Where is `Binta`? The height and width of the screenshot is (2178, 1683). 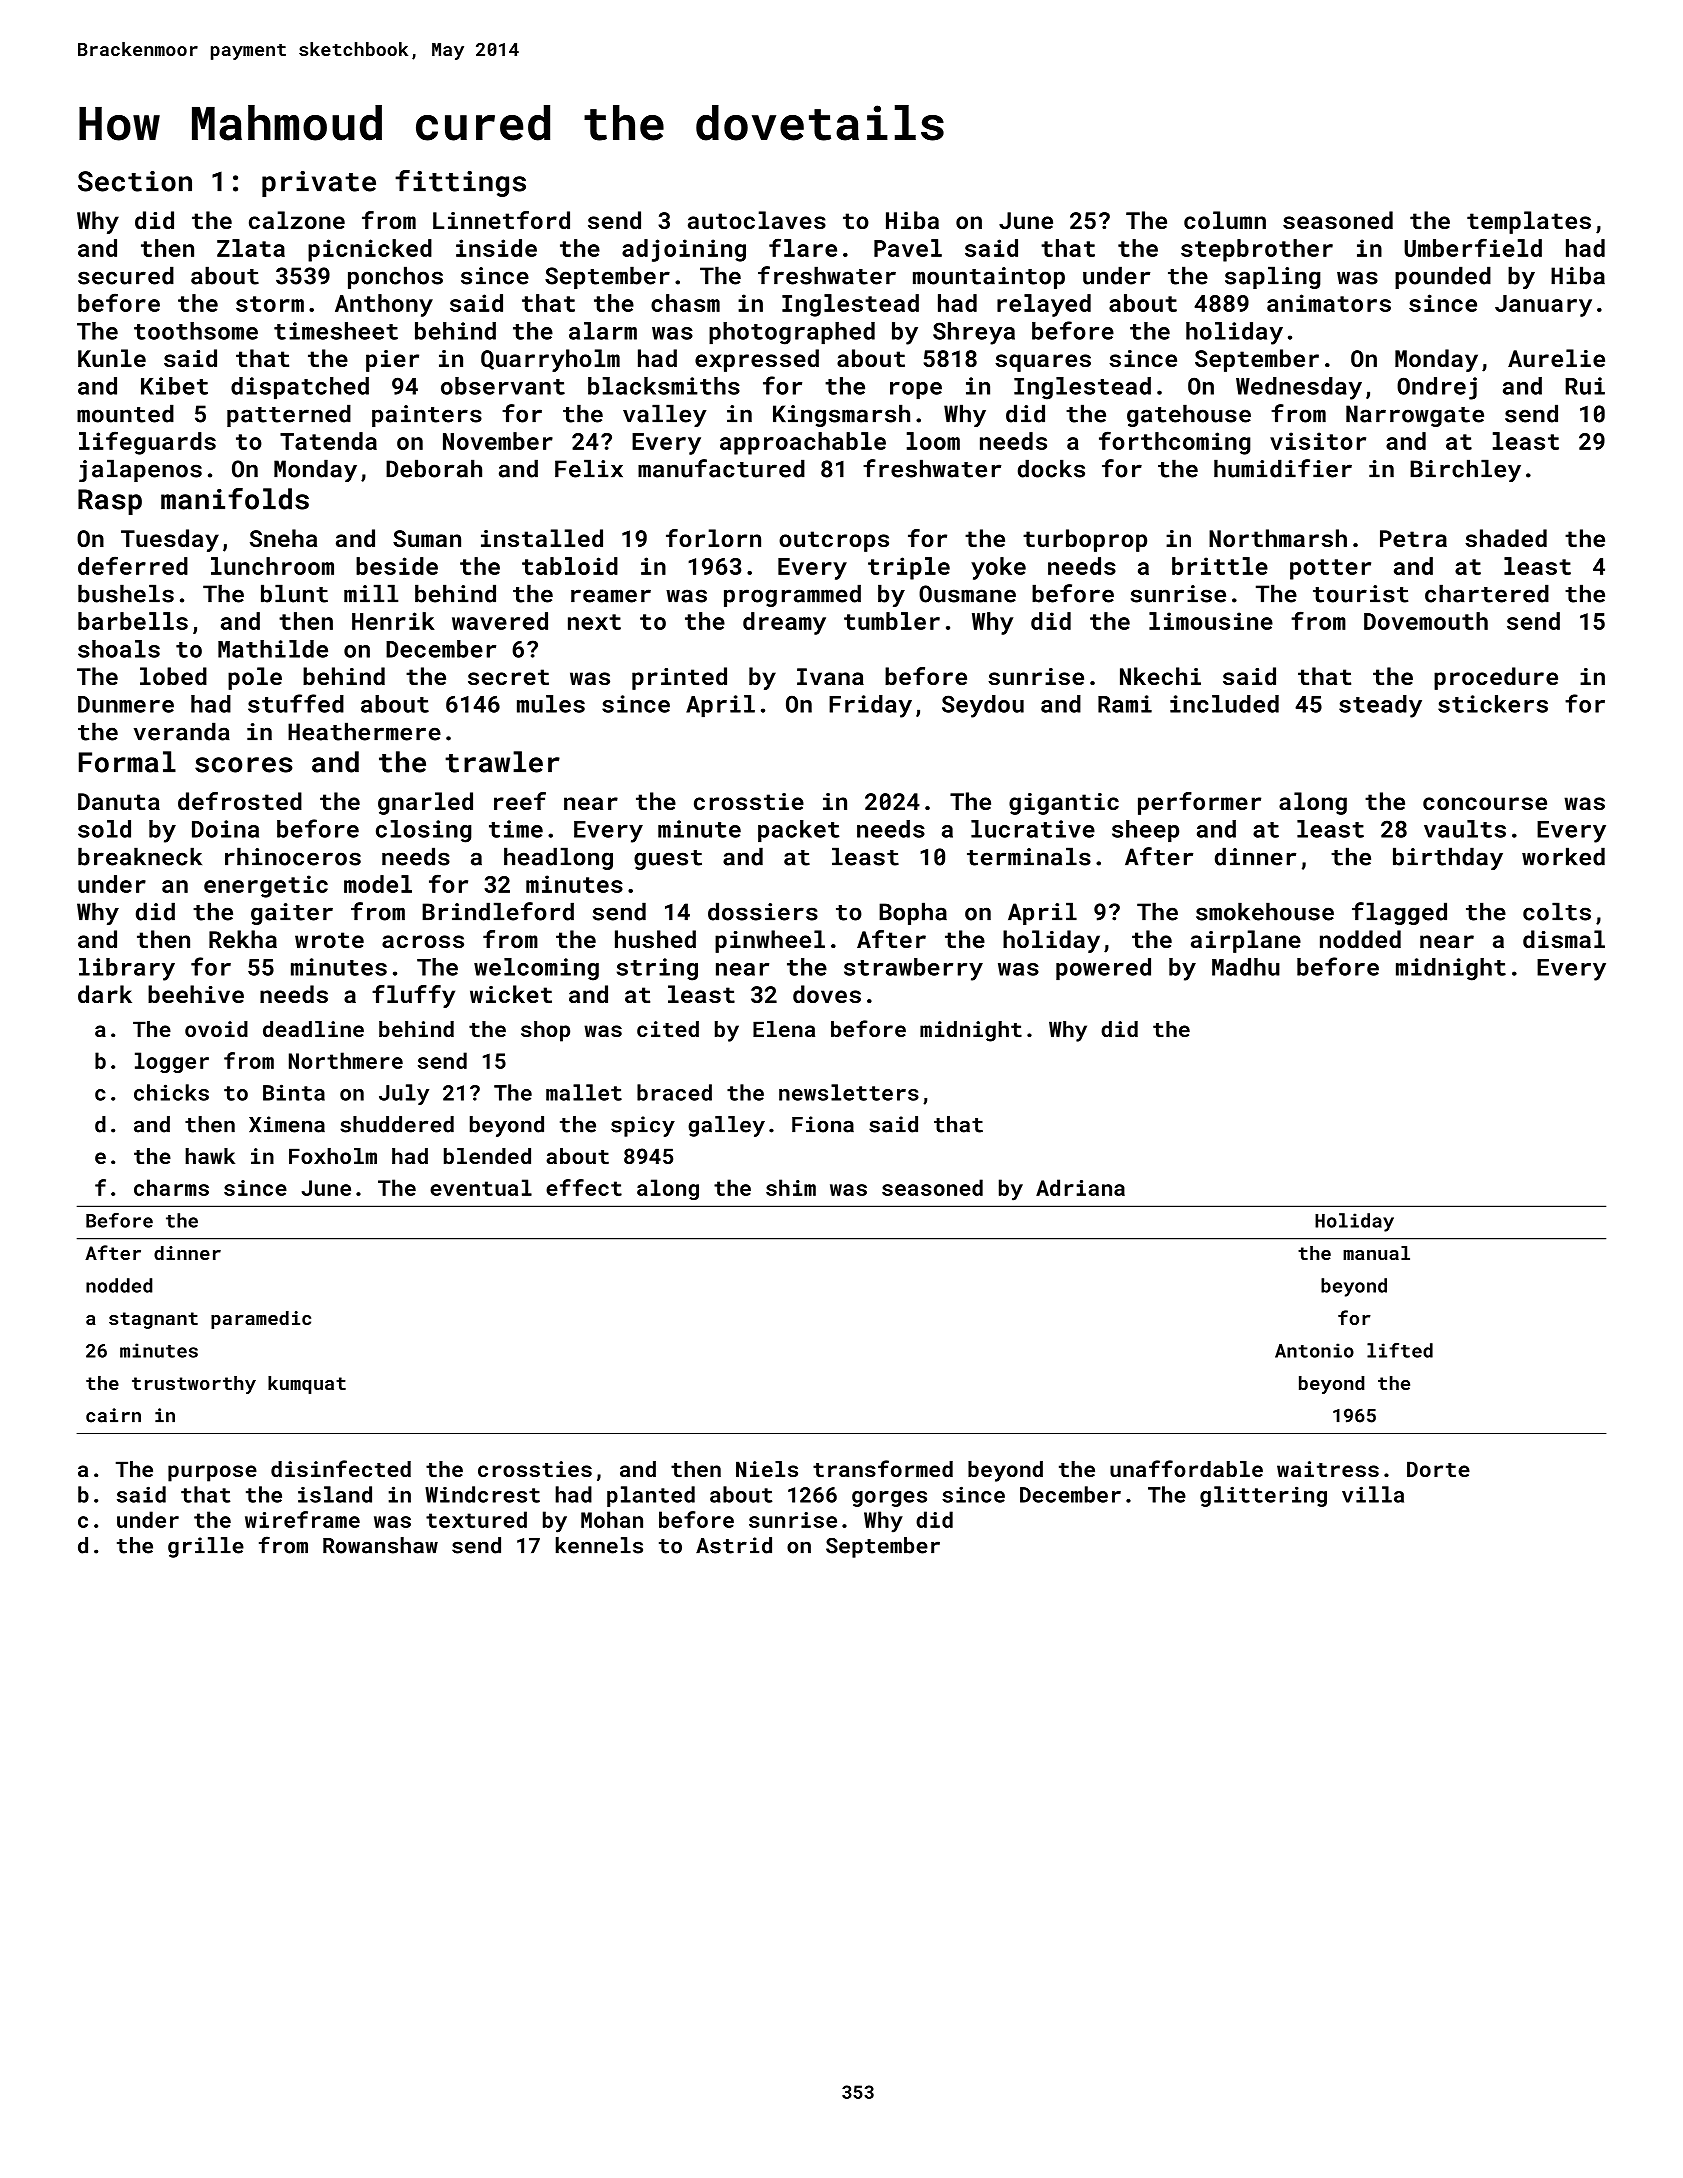
Binta is located at coordinates (294, 1092).
